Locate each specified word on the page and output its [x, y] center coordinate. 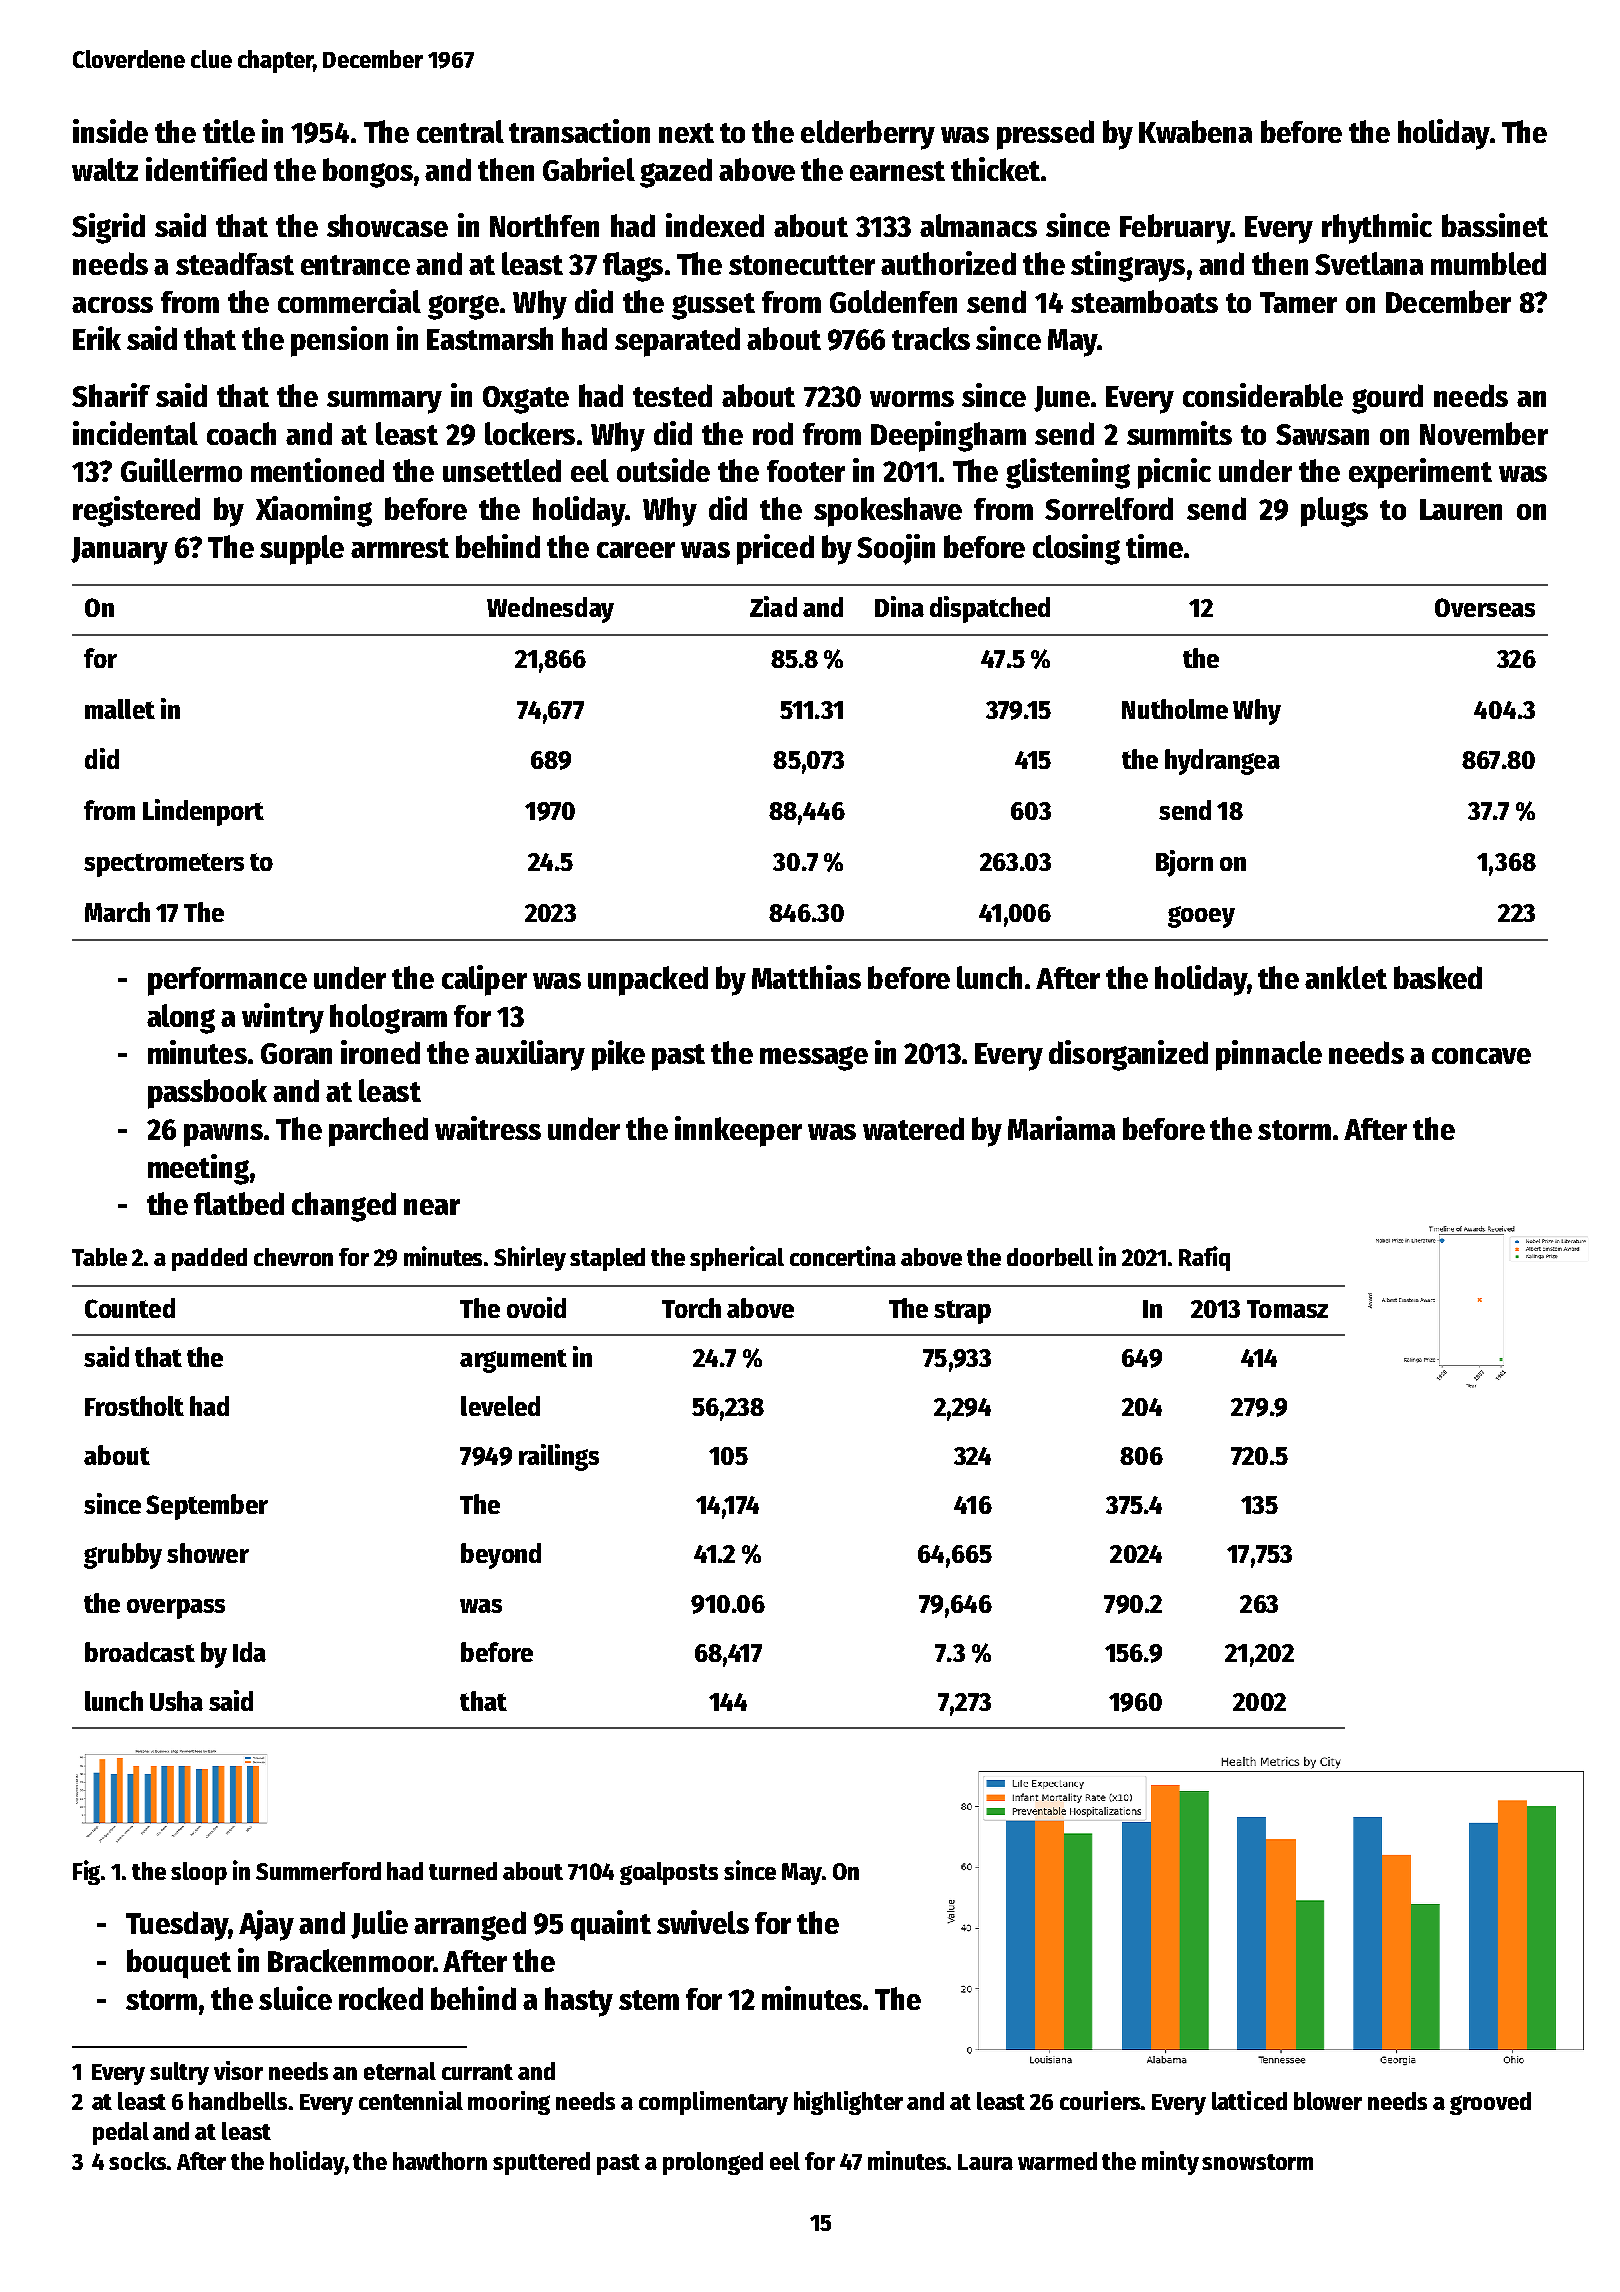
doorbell [1050, 1257]
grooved [1490, 2103]
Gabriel [589, 169]
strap [962, 1312]
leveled [500, 1406]
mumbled [1488, 263]
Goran [296, 1053]
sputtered [541, 2163]
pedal [121, 2133]
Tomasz [1287, 1309]
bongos [368, 173]
